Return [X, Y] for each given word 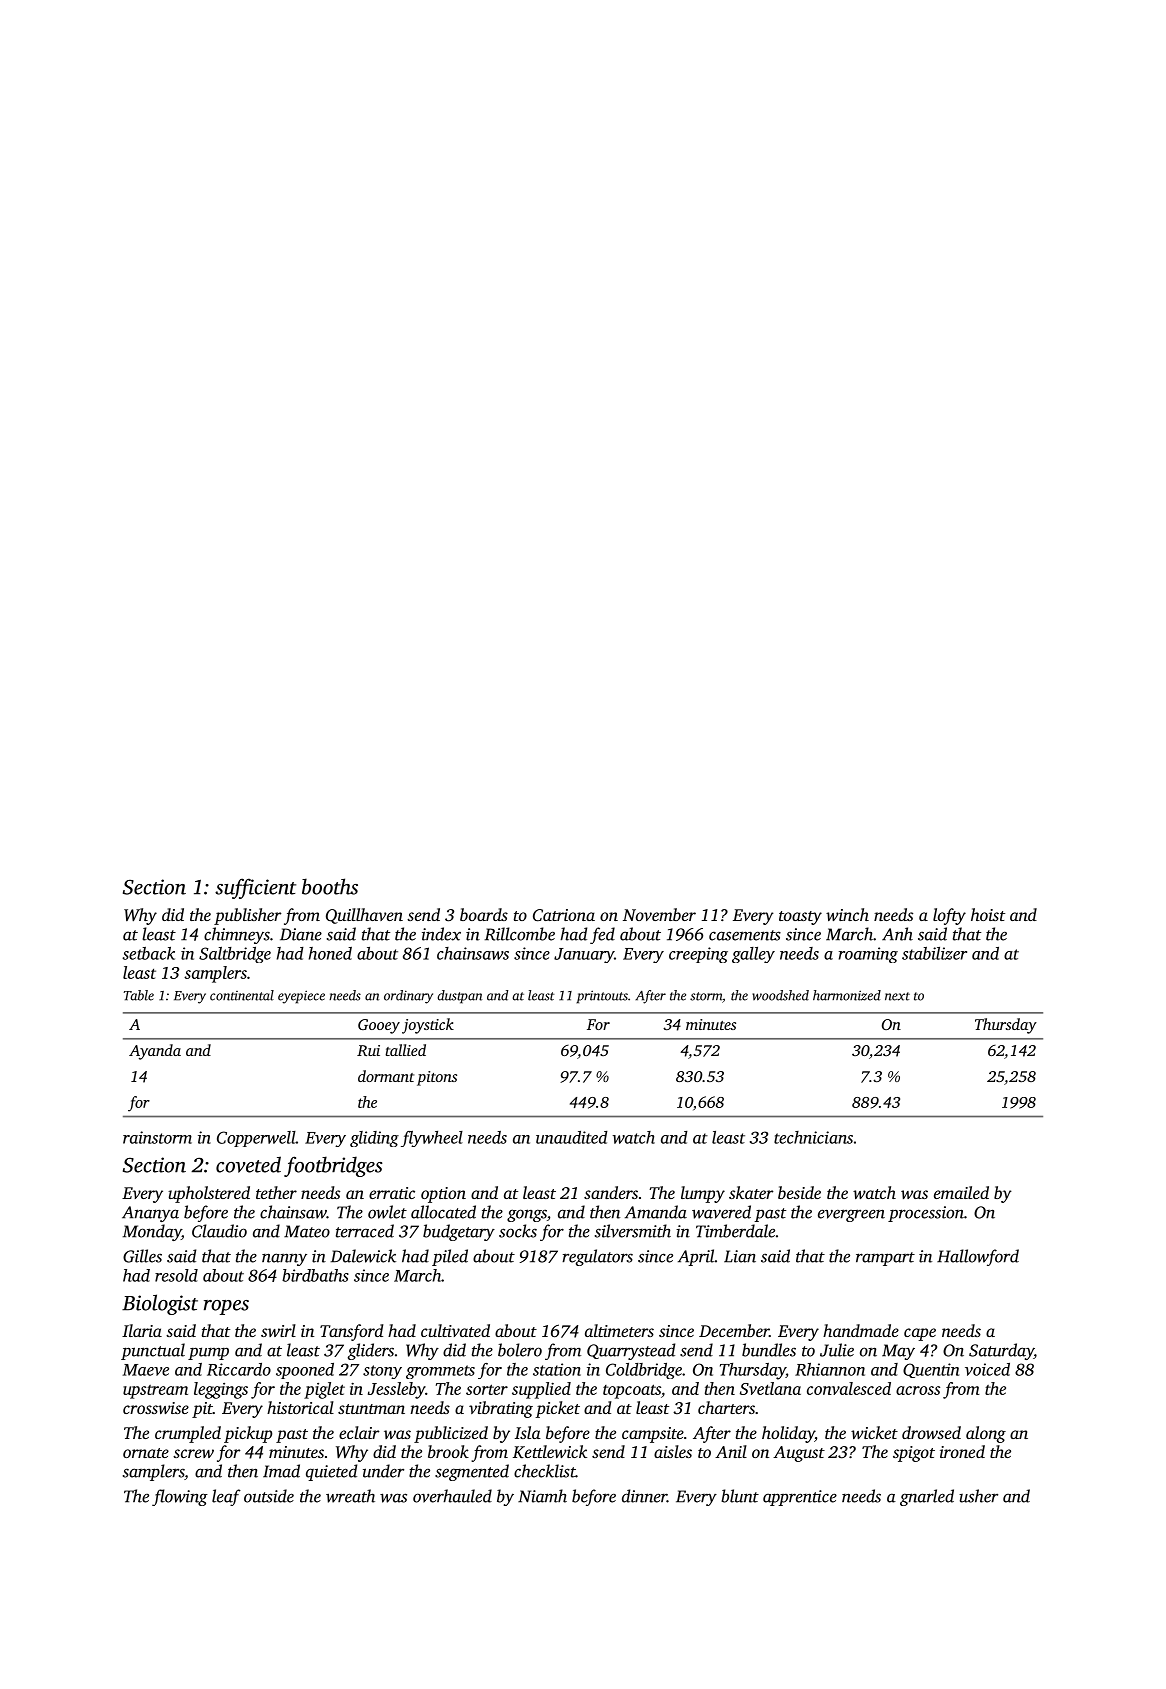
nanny [284, 1259]
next [897, 996]
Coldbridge [644, 1371]
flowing [180, 1497]
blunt [740, 1496]
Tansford [352, 1332]
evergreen [851, 1215]
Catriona [564, 915]
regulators [597, 1257]
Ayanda [155, 1052]
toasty [800, 918]
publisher [248, 916]
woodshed [780, 995]
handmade [861, 1330]
